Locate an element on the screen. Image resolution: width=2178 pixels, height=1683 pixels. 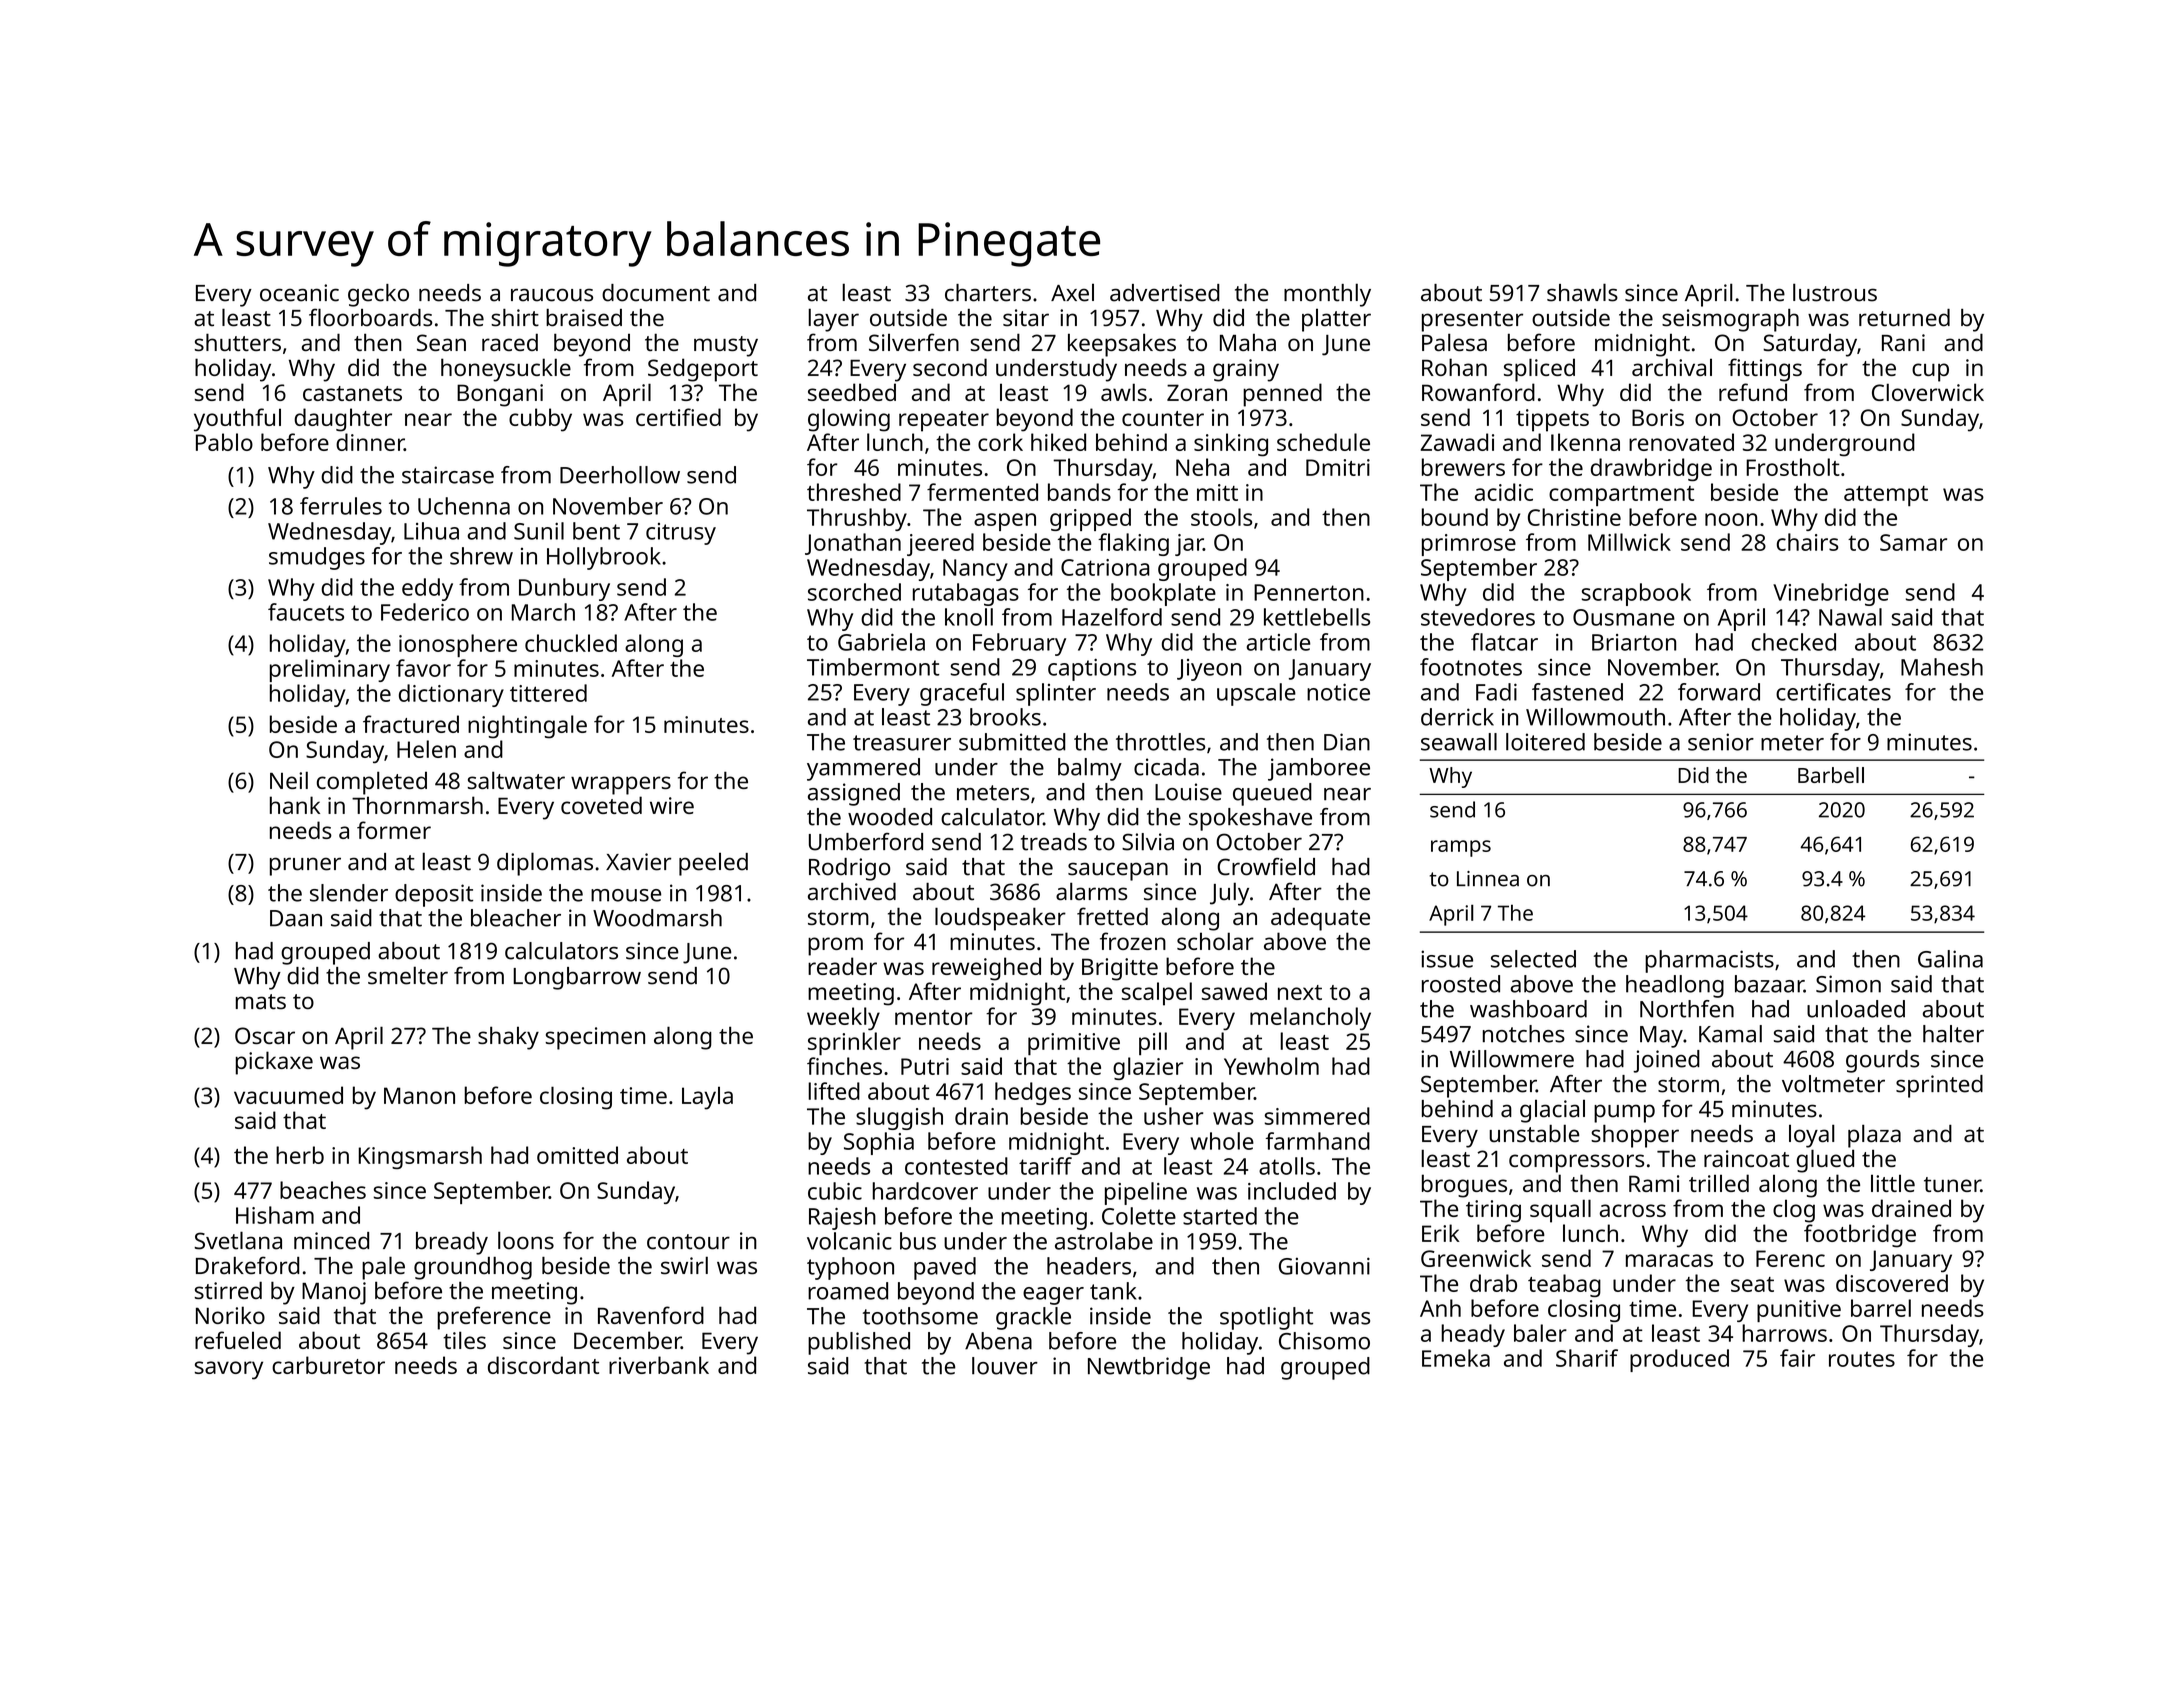
Dian is located at coordinates (1347, 742).
